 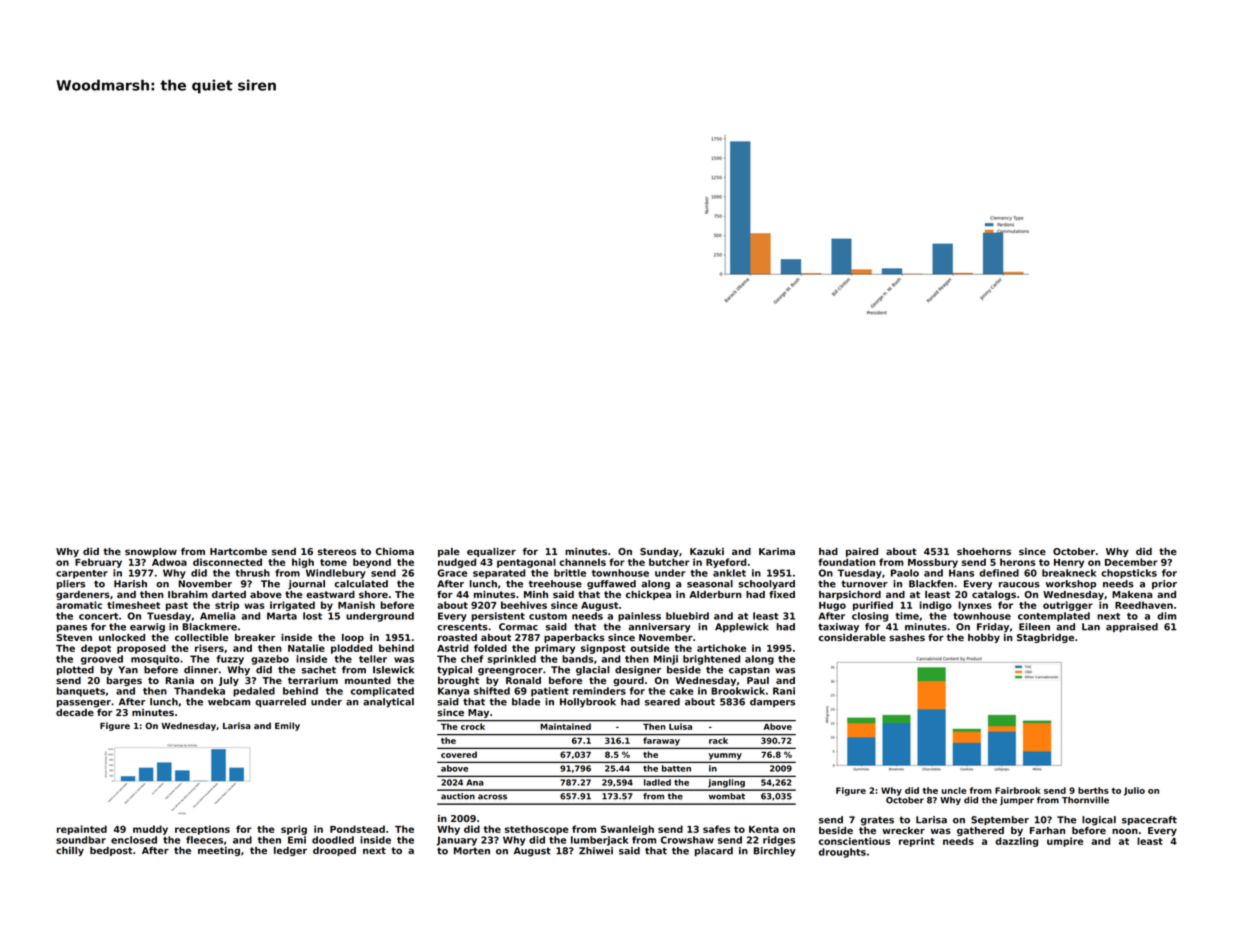 I want to click on capstan, so click(x=749, y=670).
